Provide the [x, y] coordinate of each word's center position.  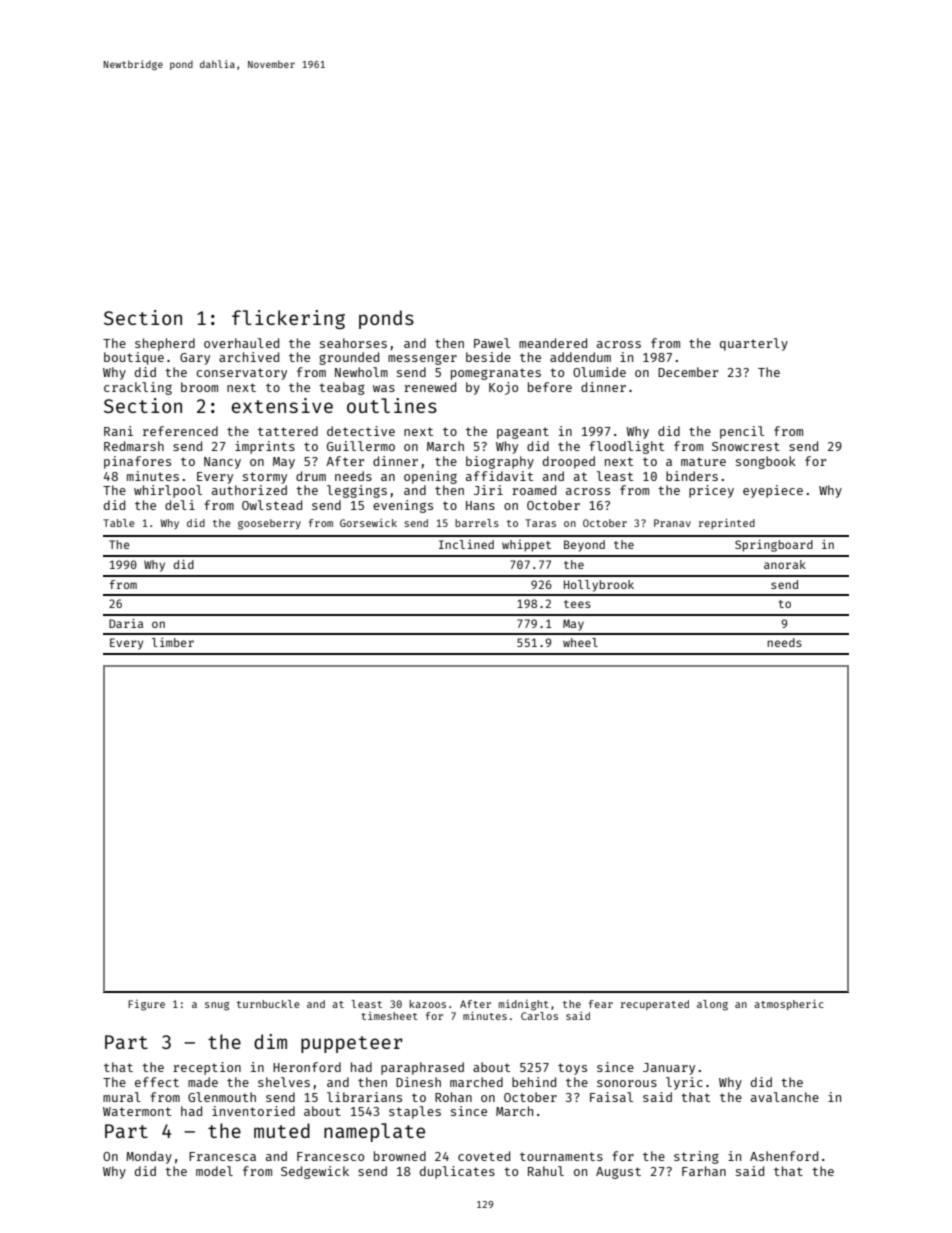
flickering [288, 319]
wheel [580, 642]
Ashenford [784, 1156]
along [712, 1005]
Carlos [539, 1016]
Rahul [546, 1171]
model [214, 1171]
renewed [430, 387]
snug [217, 1006]
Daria [126, 623]
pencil [742, 432]
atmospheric [789, 1005]
